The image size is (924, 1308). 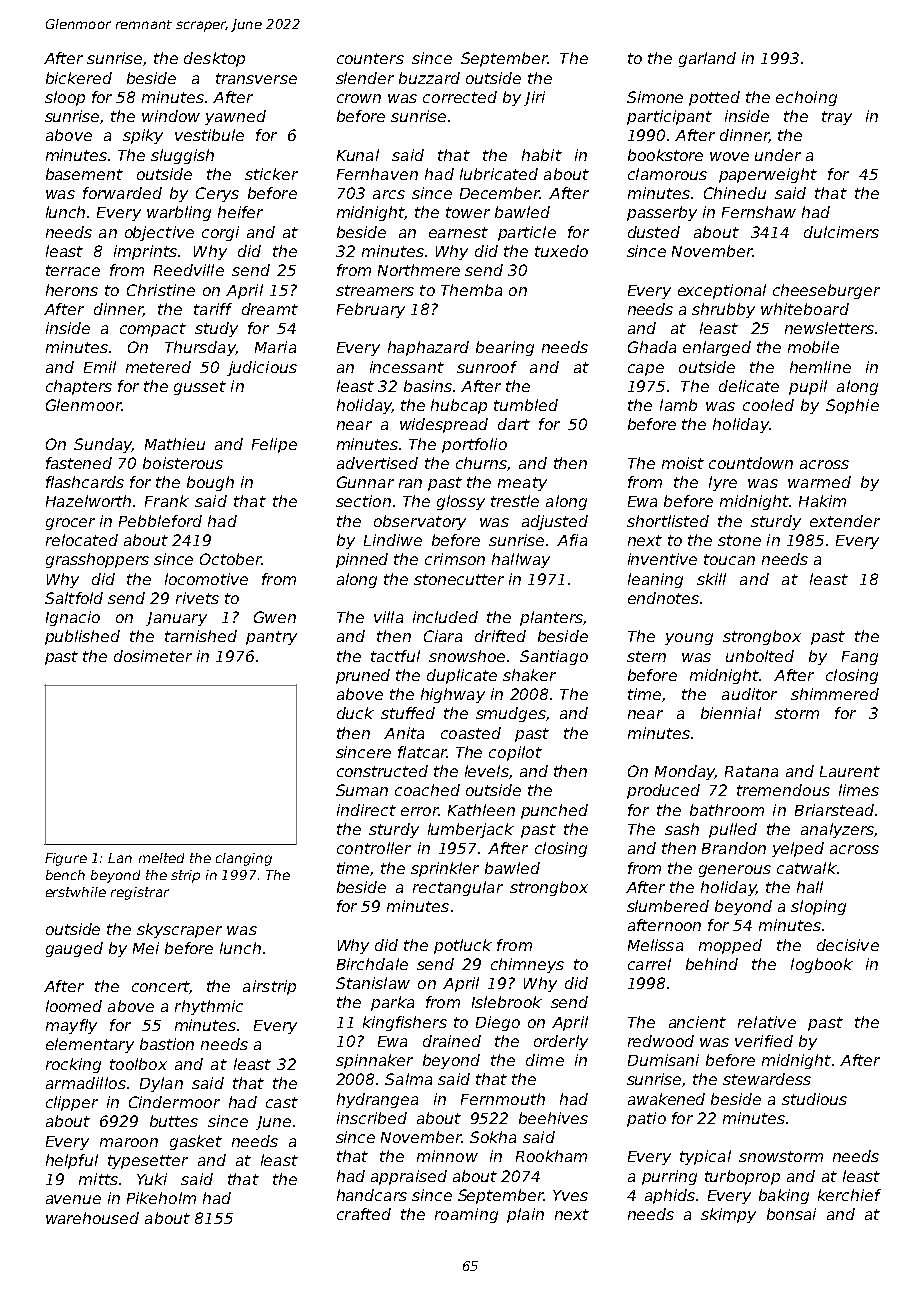 What do you see at coordinates (422, 752) in the image?
I see `flatcar` at bounding box center [422, 752].
